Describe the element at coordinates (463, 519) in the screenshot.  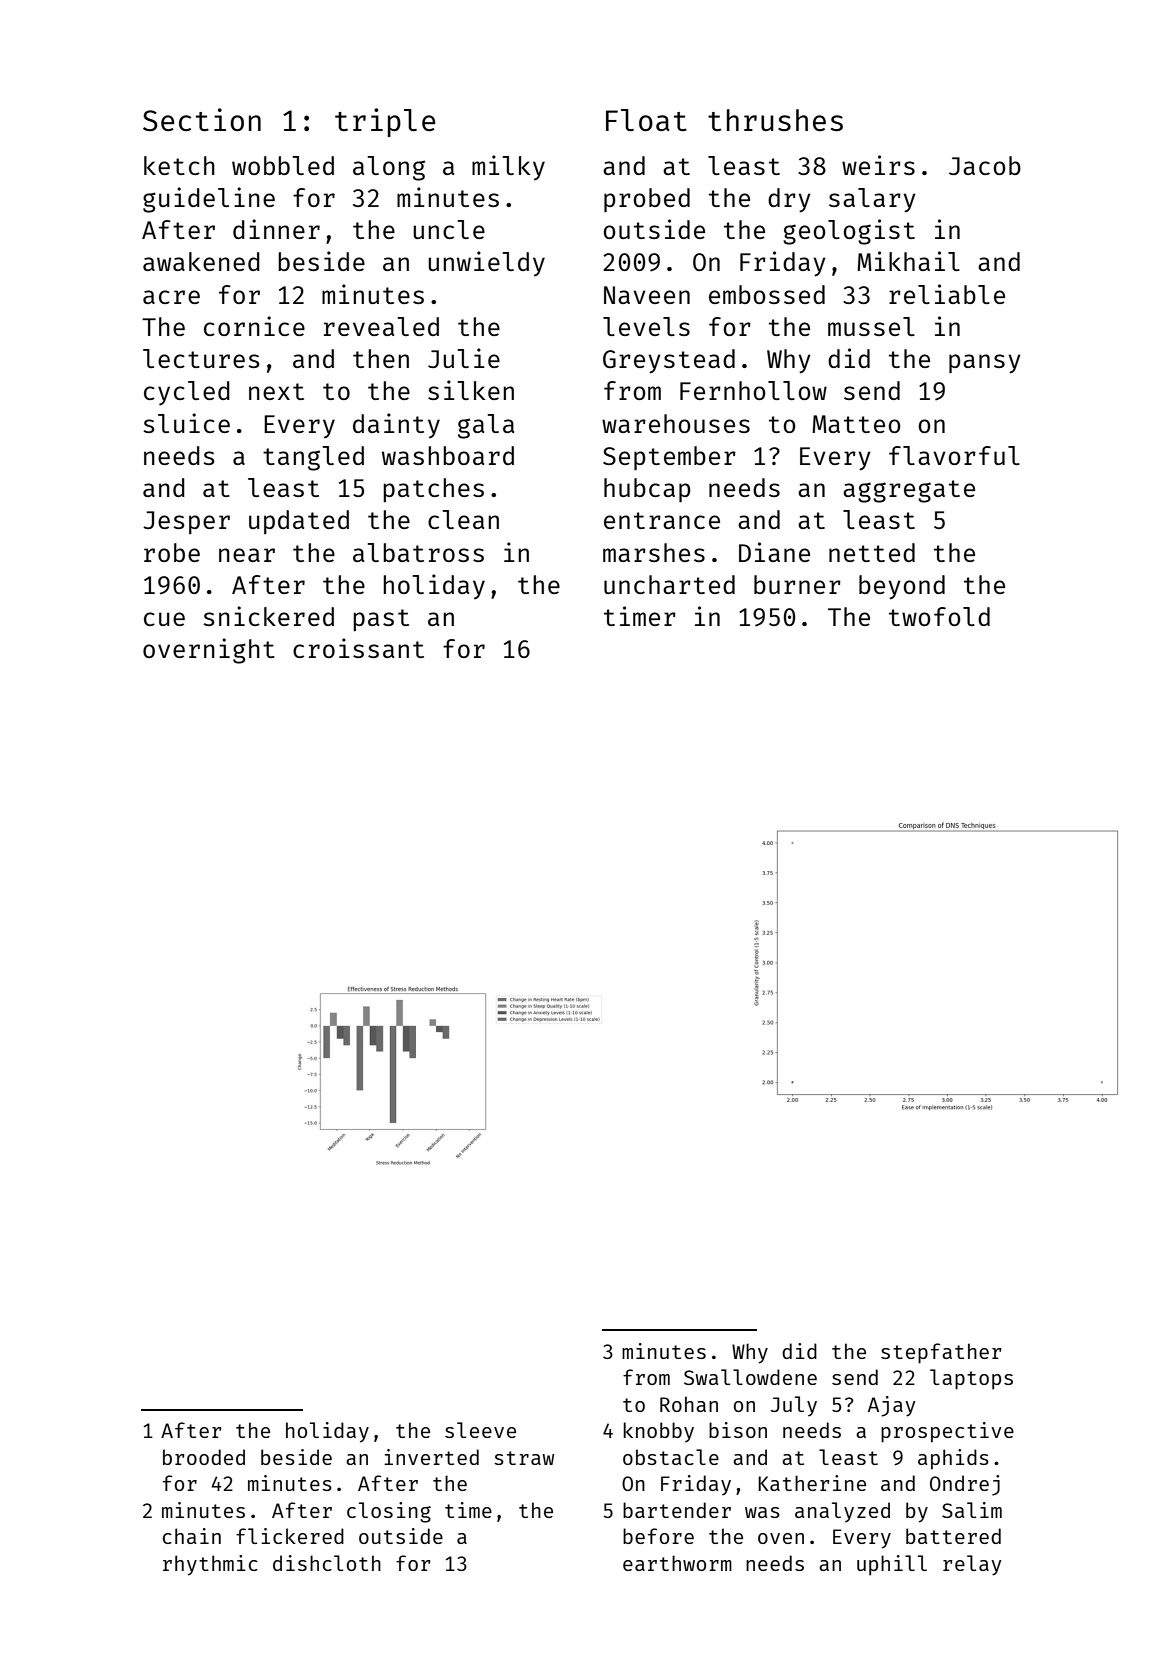
I see `clean` at that location.
